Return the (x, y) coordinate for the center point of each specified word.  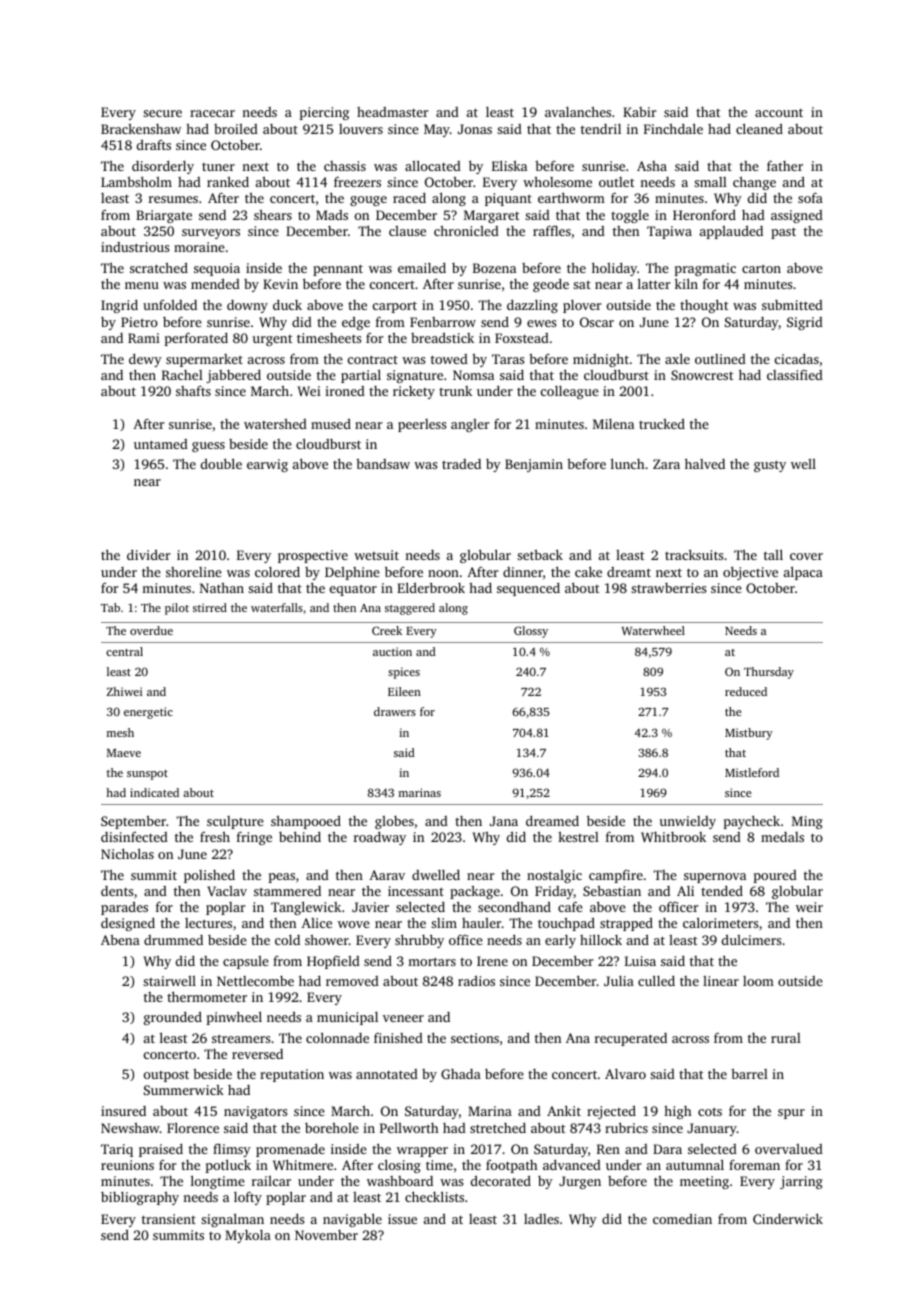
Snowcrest (702, 375)
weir (809, 907)
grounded (173, 1018)
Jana (504, 821)
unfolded (170, 305)
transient (169, 1219)
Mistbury (749, 734)
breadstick (442, 338)
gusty (770, 466)
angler (470, 425)
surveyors (211, 234)
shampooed (306, 822)
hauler (482, 923)
